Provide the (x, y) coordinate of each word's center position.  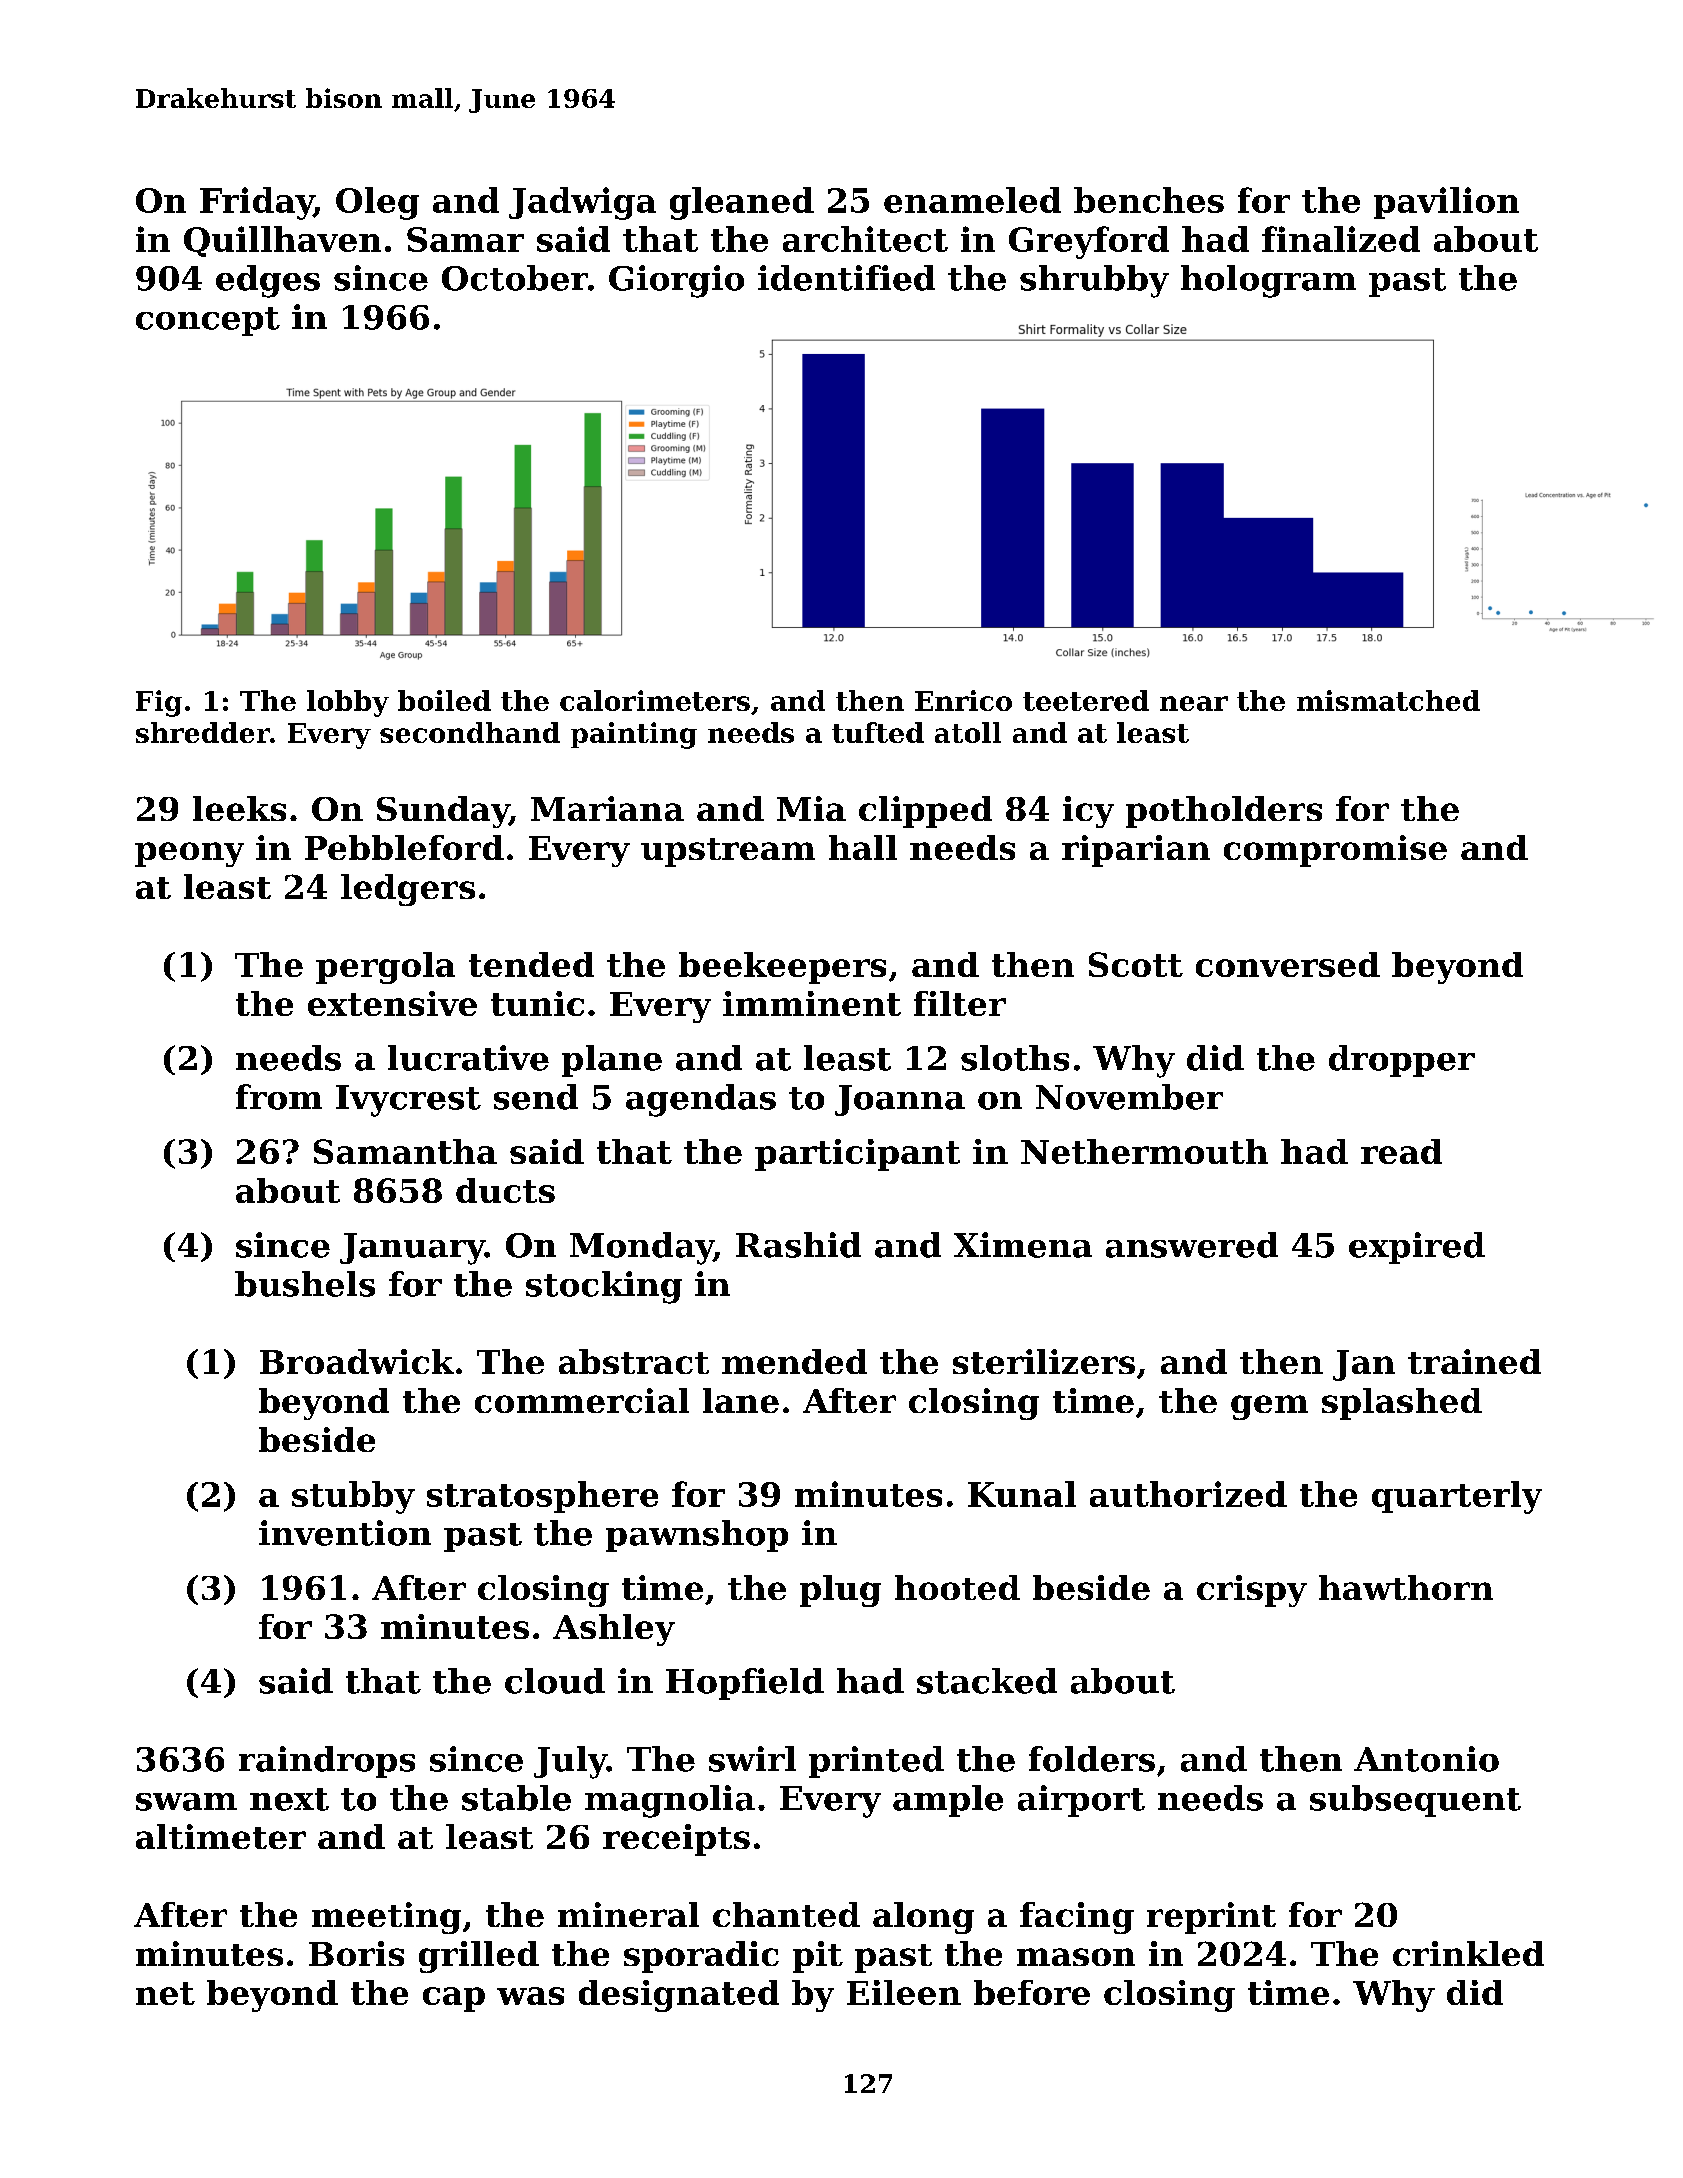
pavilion (1446, 203)
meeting (386, 1918)
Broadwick (357, 1361)
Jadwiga (582, 203)
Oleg (377, 203)
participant (857, 1155)
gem (1269, 1407)
